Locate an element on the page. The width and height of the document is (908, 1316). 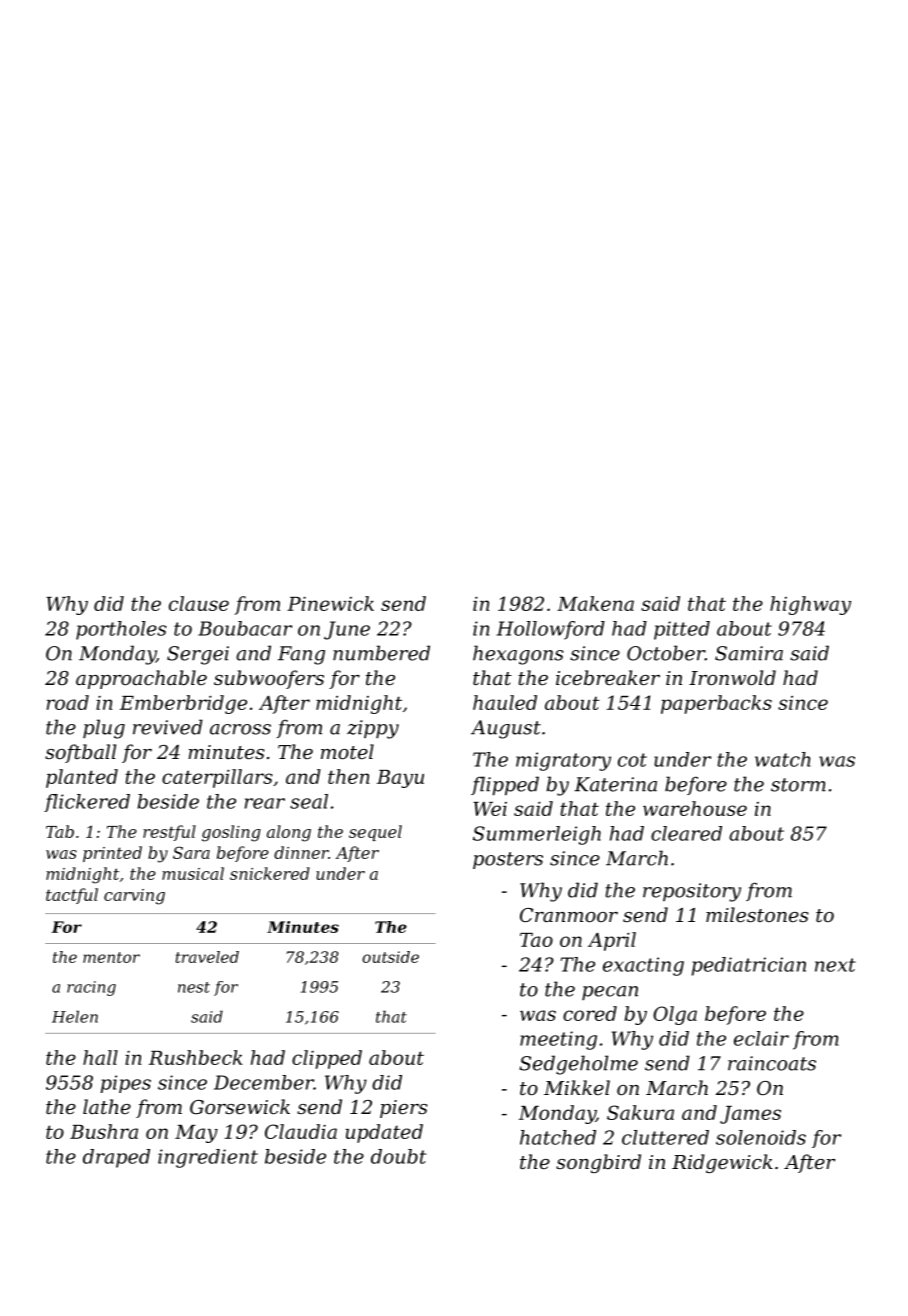
pediatrician is located at coordinates (749, 966).
